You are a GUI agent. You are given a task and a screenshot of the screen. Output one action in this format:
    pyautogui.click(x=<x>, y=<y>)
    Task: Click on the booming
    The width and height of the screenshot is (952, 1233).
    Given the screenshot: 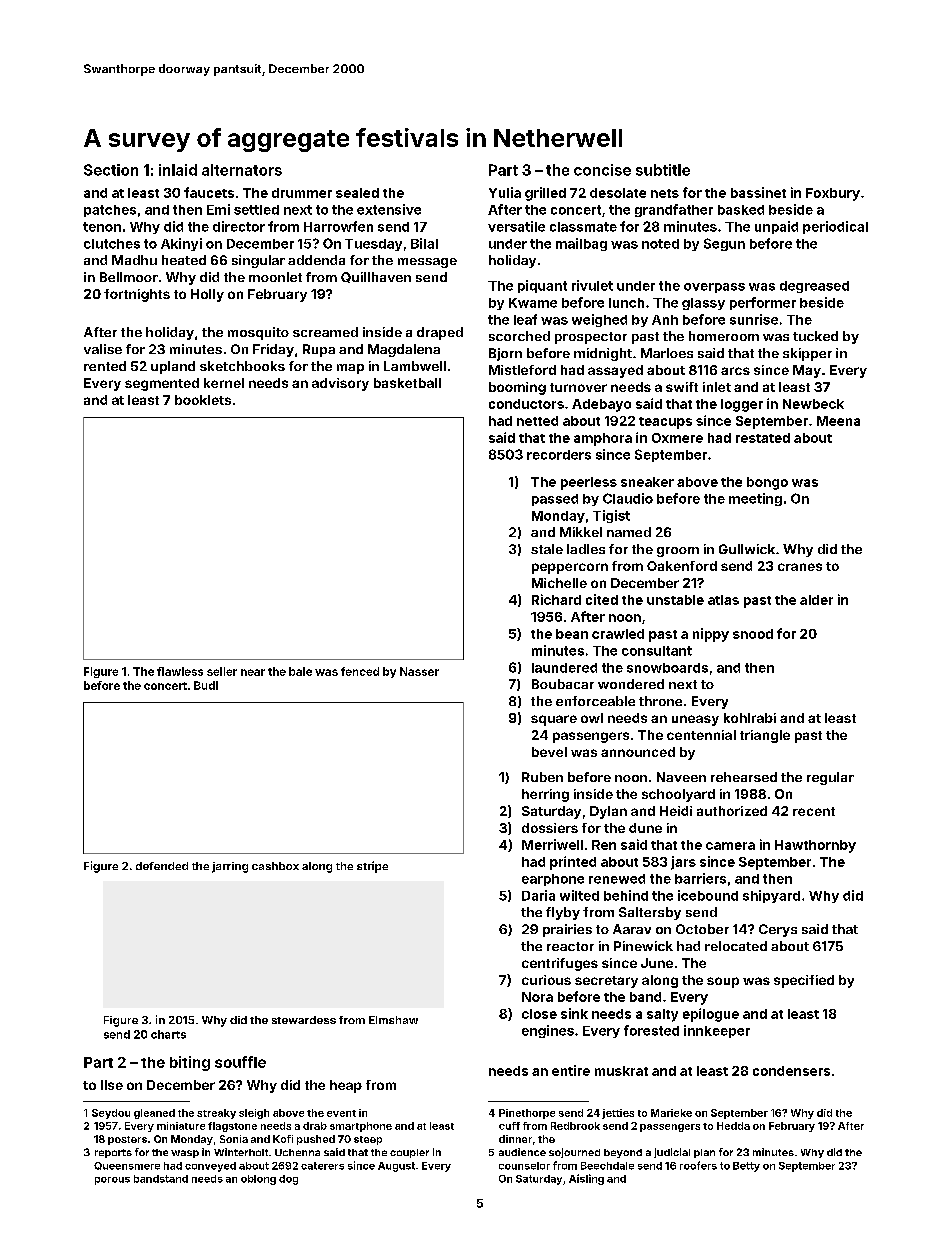 What is the action you would take?
    pyautogui.click(x=517, y=388)
